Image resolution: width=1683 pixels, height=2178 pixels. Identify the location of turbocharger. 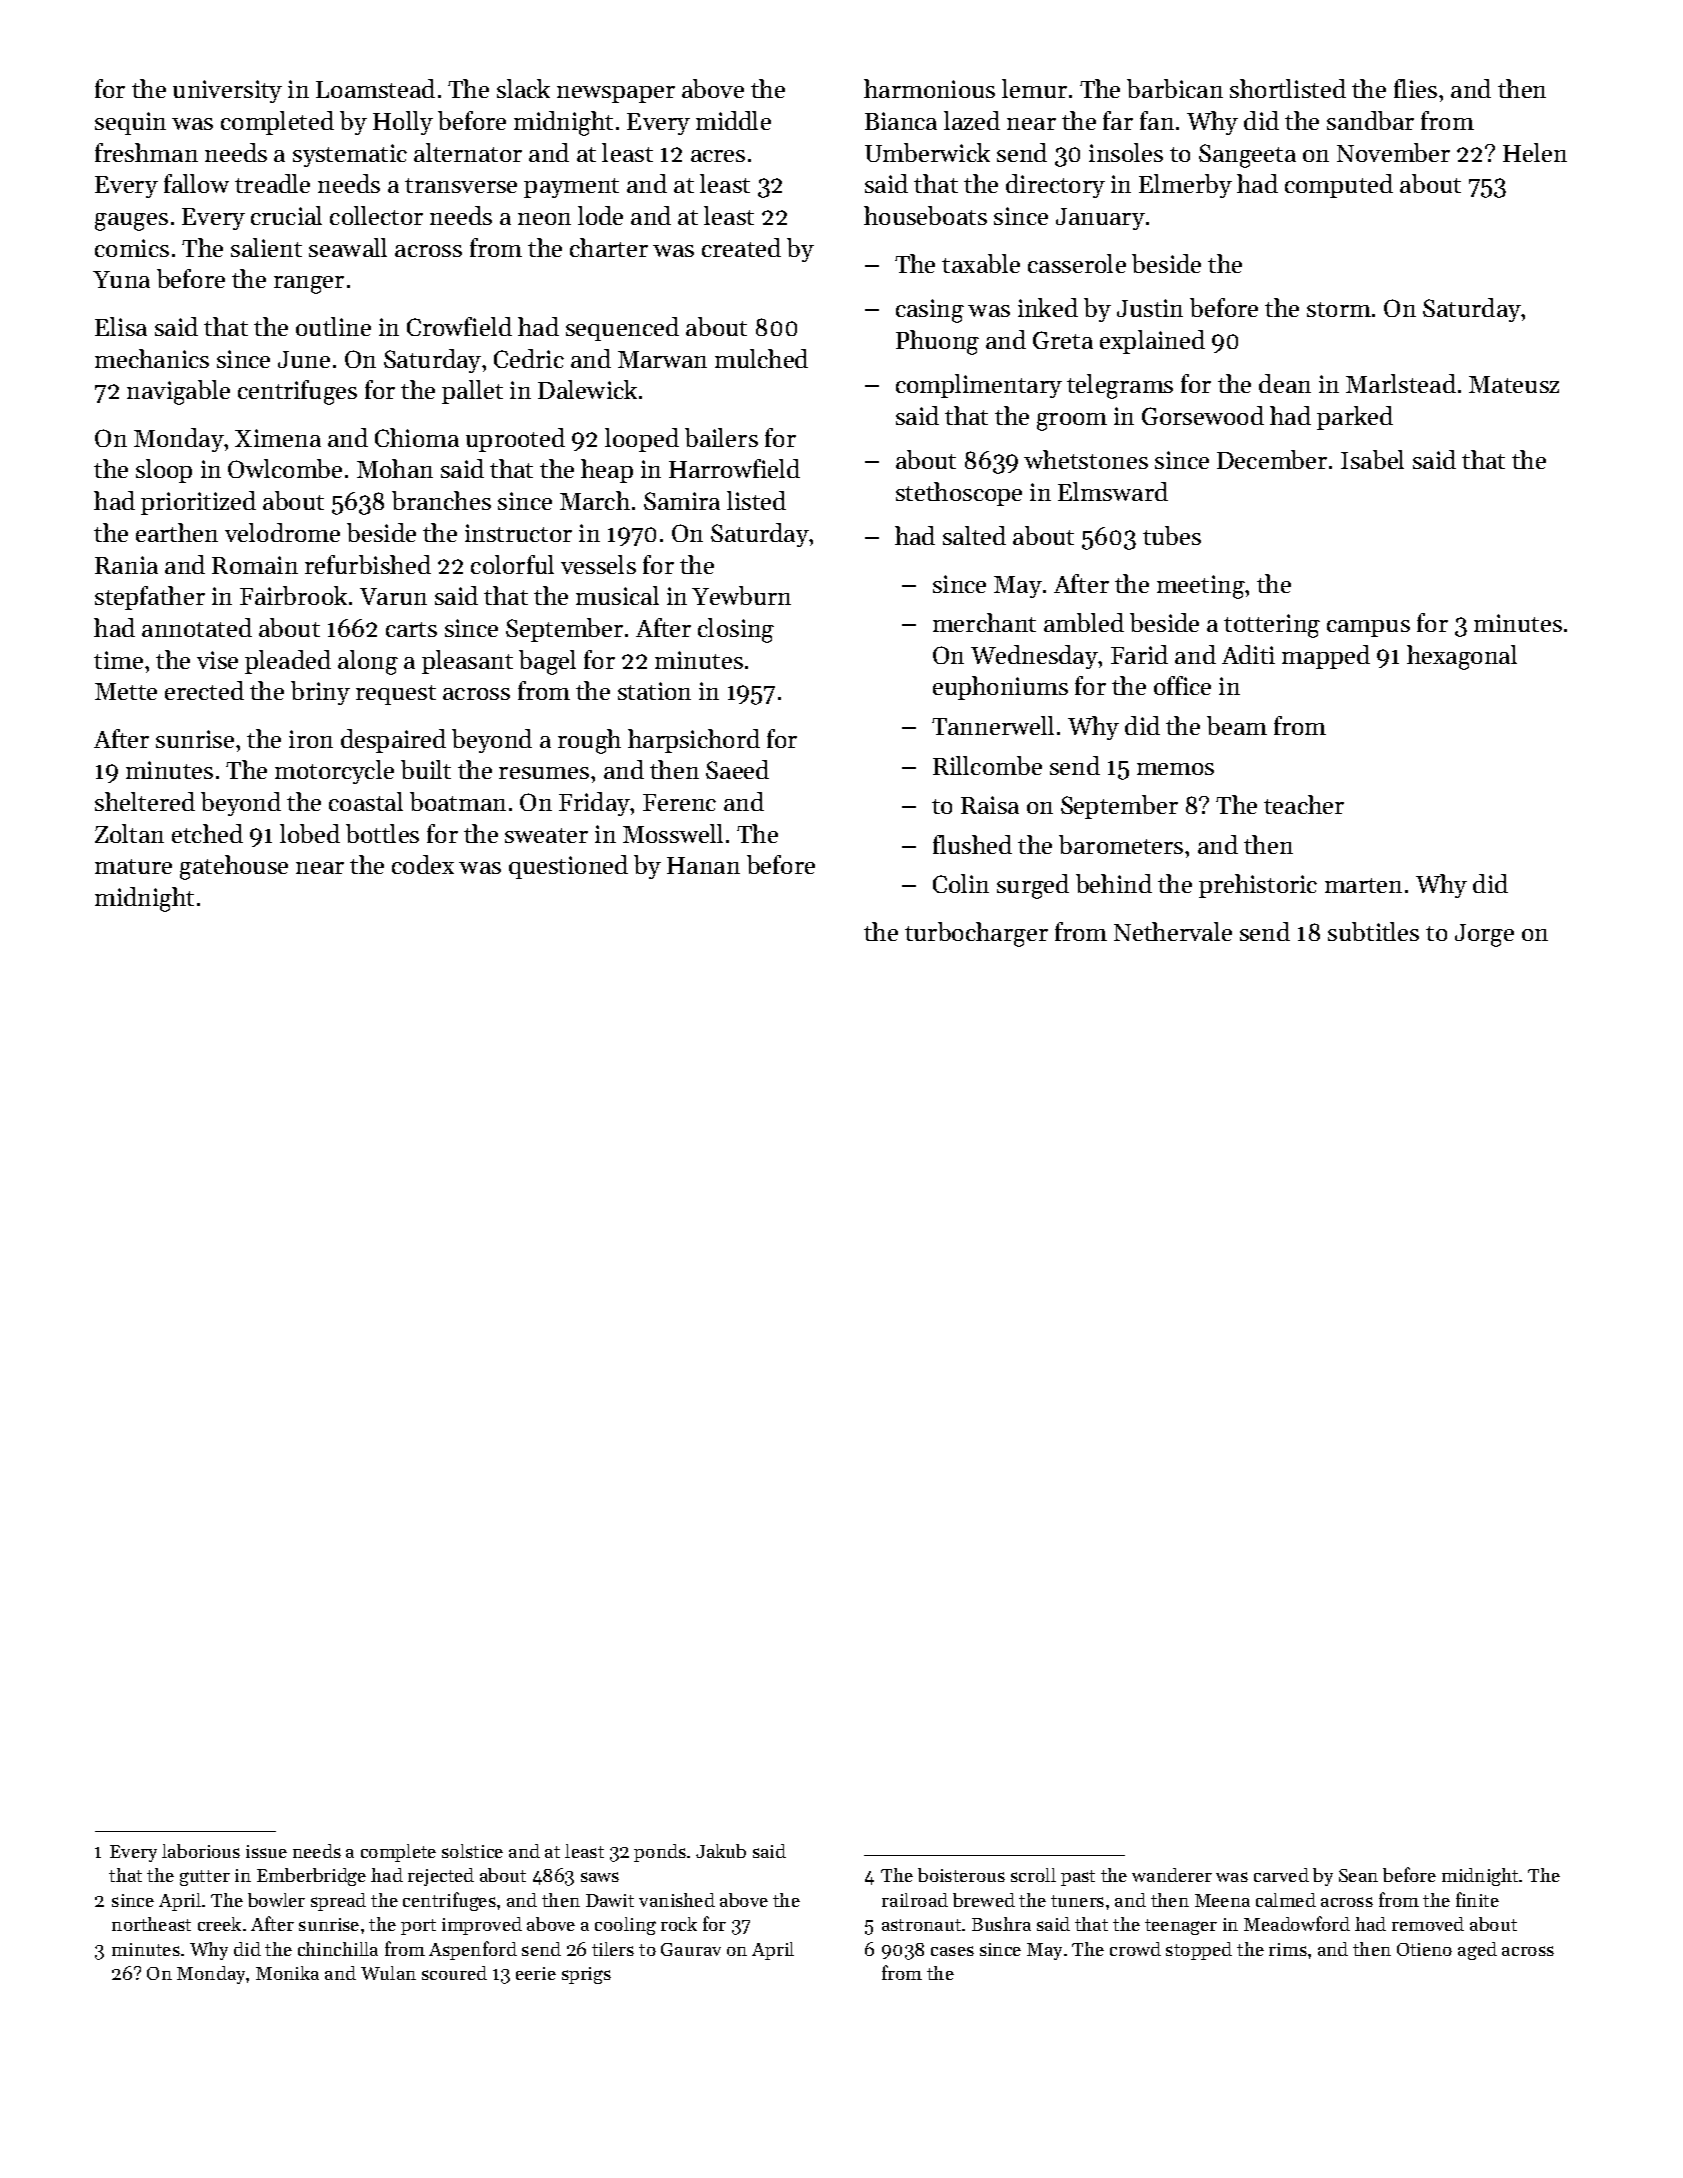
(976, 934).
